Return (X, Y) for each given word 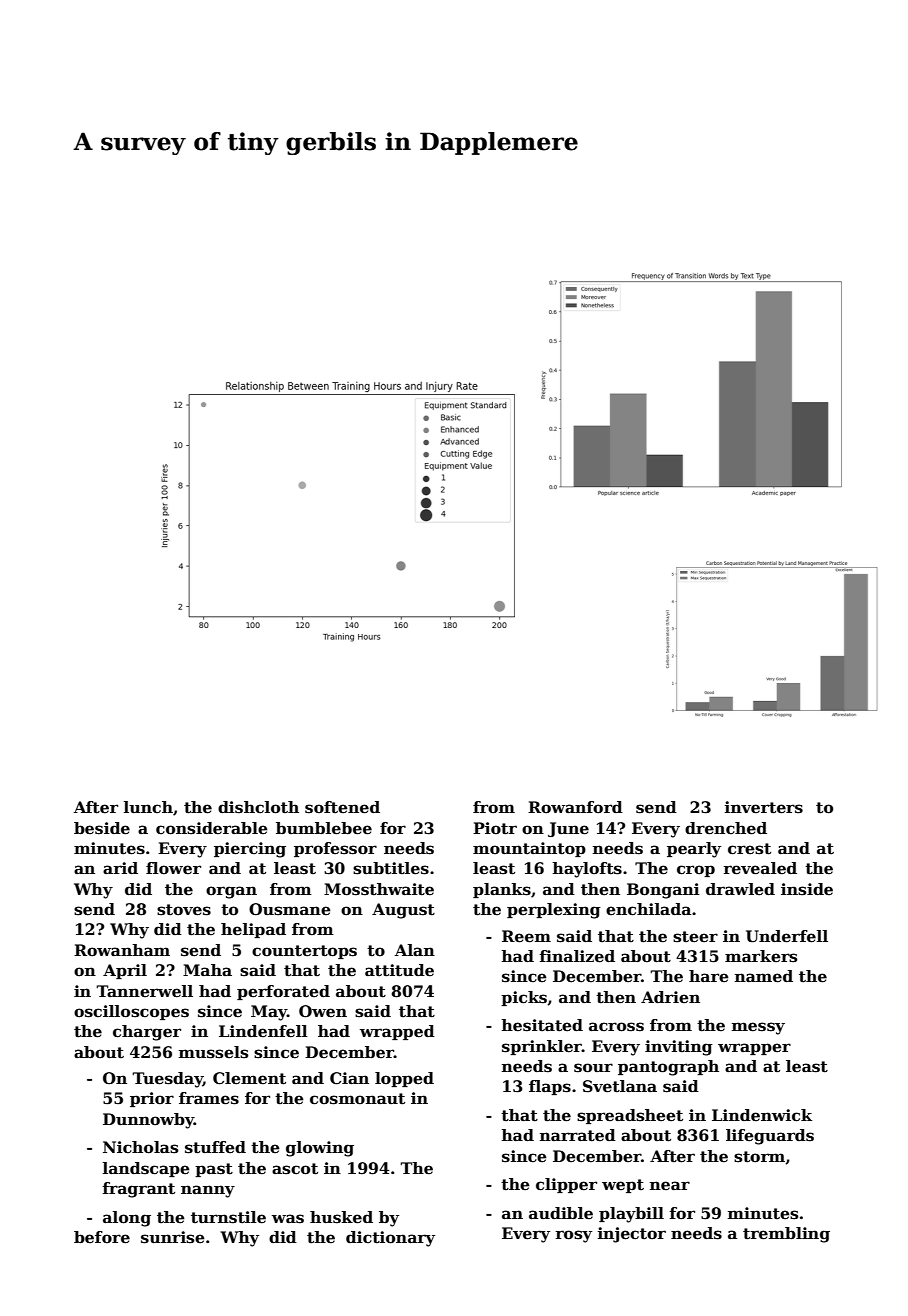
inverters (764, 807)
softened (342, 807)
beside (102, 828)
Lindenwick (762, 1115)
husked (341, 1217)
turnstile (228, 1217)
